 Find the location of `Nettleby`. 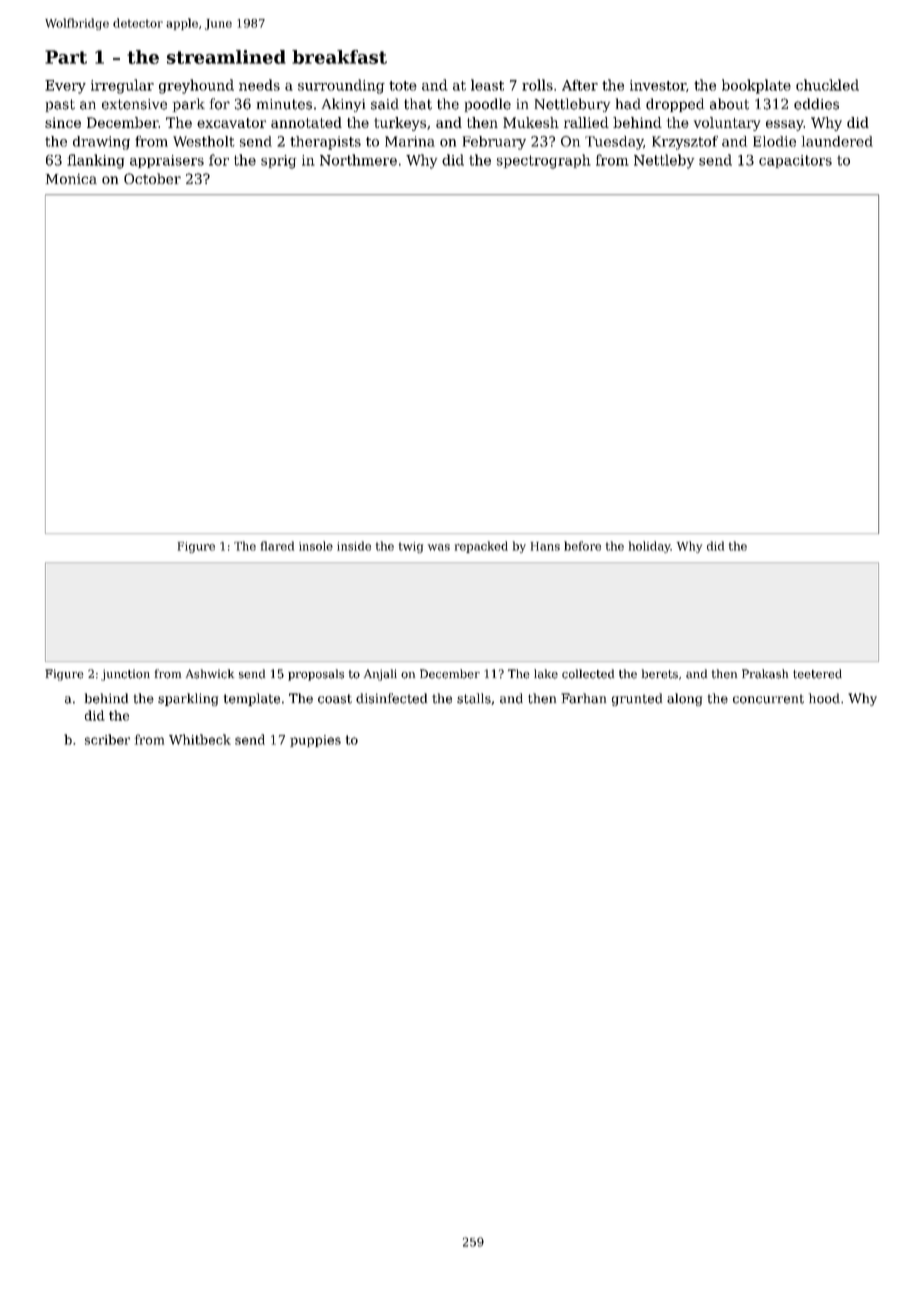

Nettleby is located at coordinates (664, 161).
